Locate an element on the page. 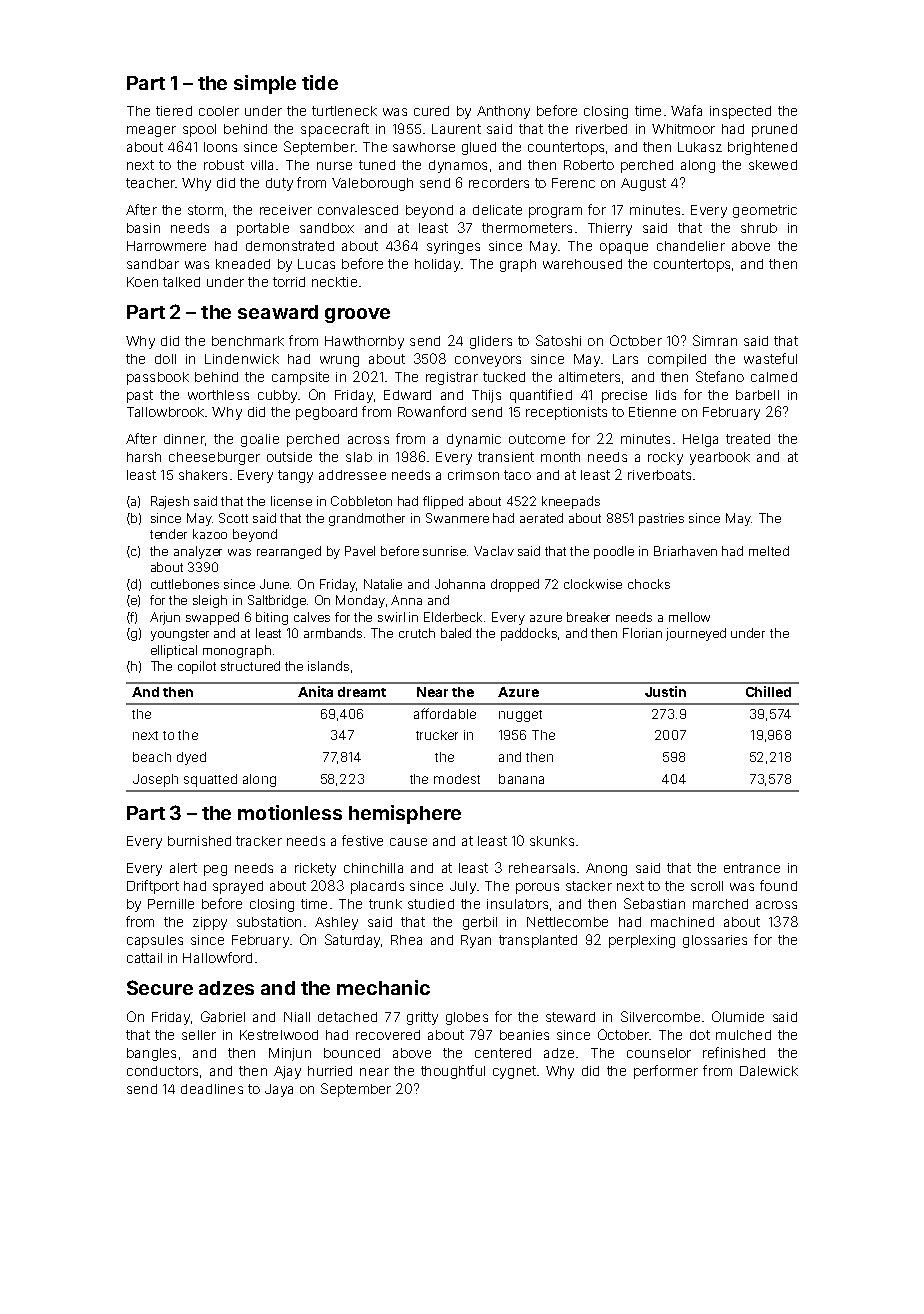  chandelier is located at coordinates (691, 246).
